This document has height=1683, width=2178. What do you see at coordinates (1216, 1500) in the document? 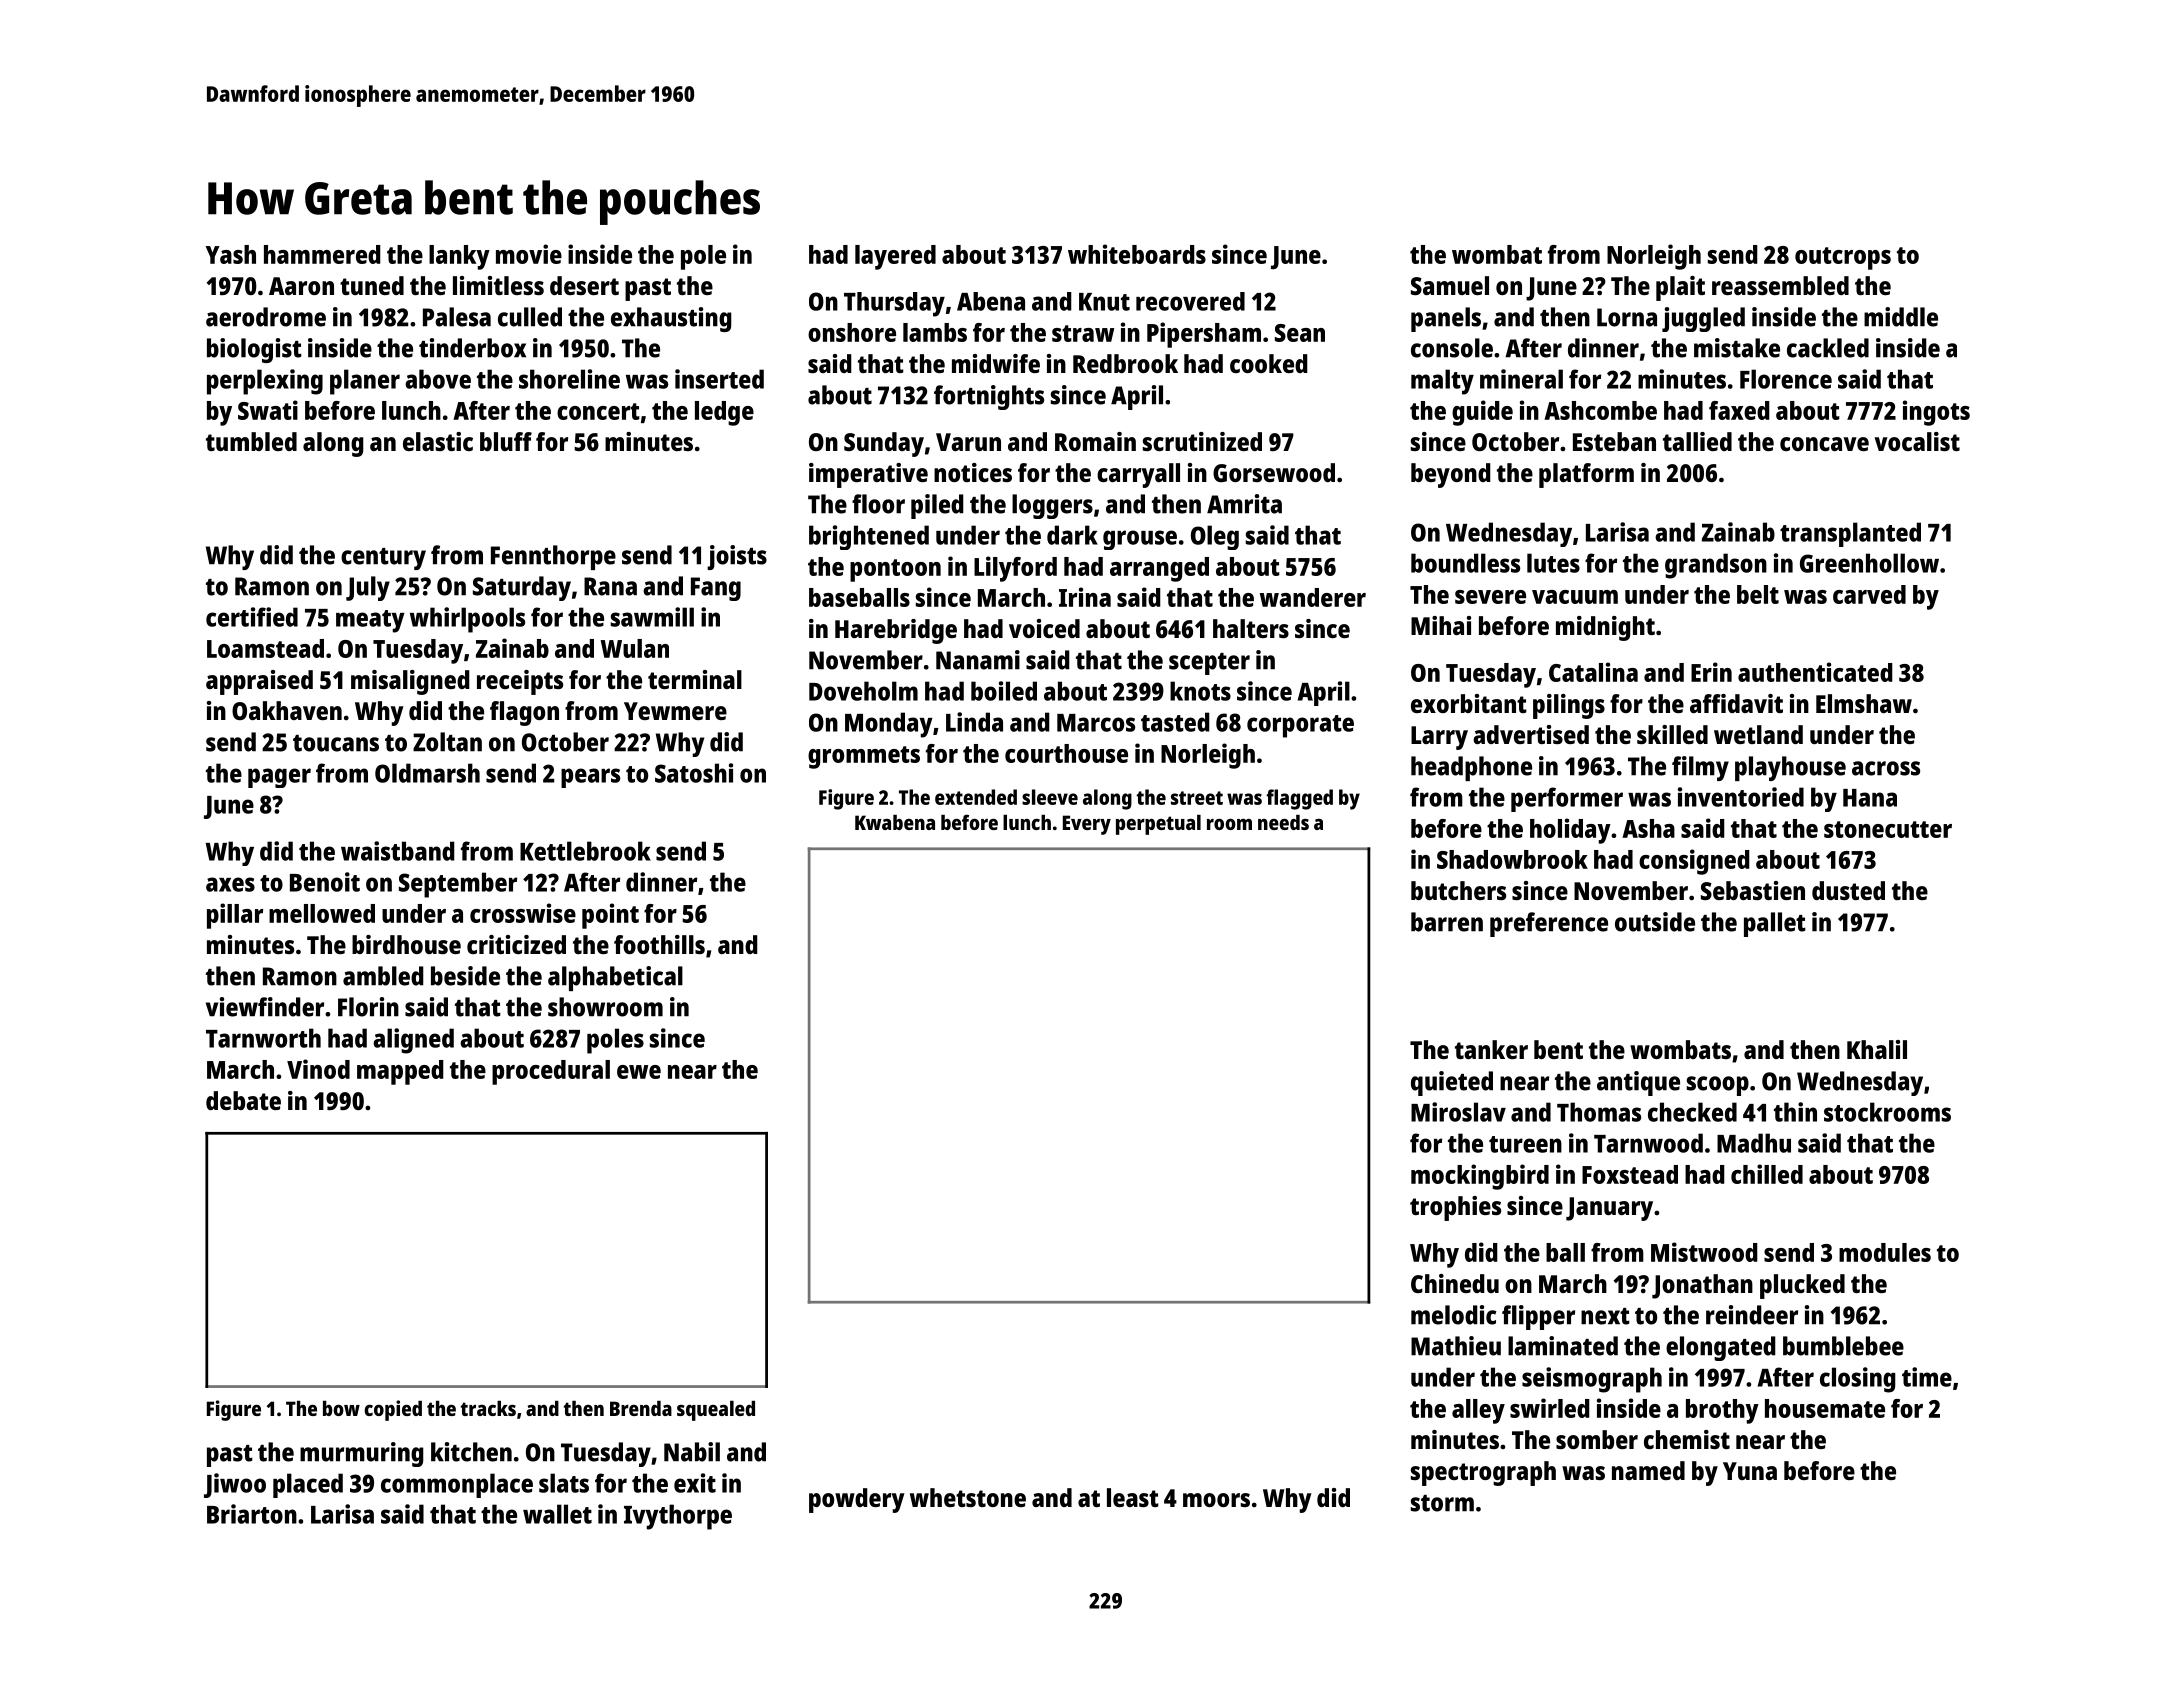
I see `moors` at bounding box center [1216, 1500].
